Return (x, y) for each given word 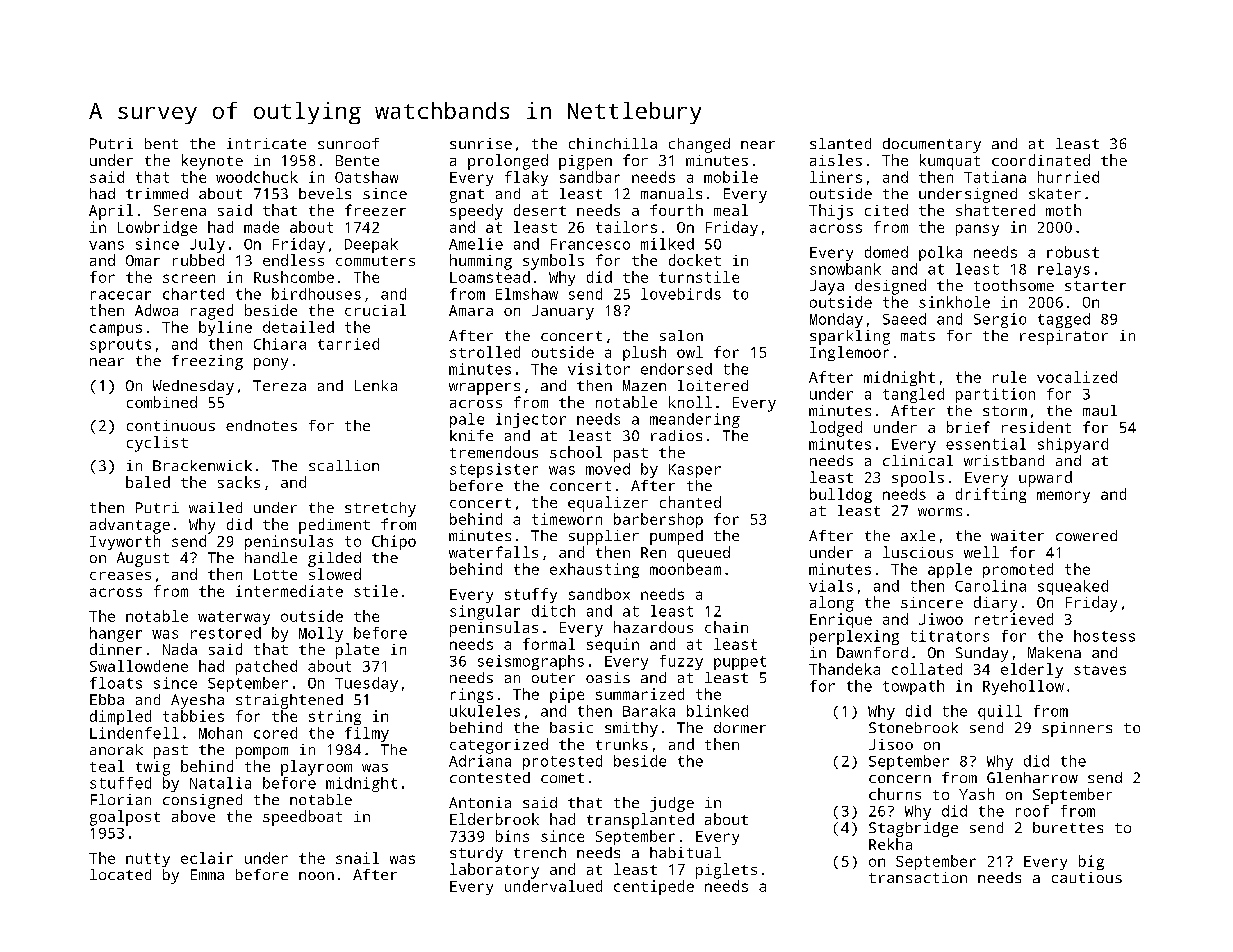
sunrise (481, 143)
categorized (499, 746)
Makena (1054, 652)
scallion (344, 465)
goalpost (125, 818)
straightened (289, 701)
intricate (266, 143)
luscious (918, 552)
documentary (932, 145)
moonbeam (685, 569)
